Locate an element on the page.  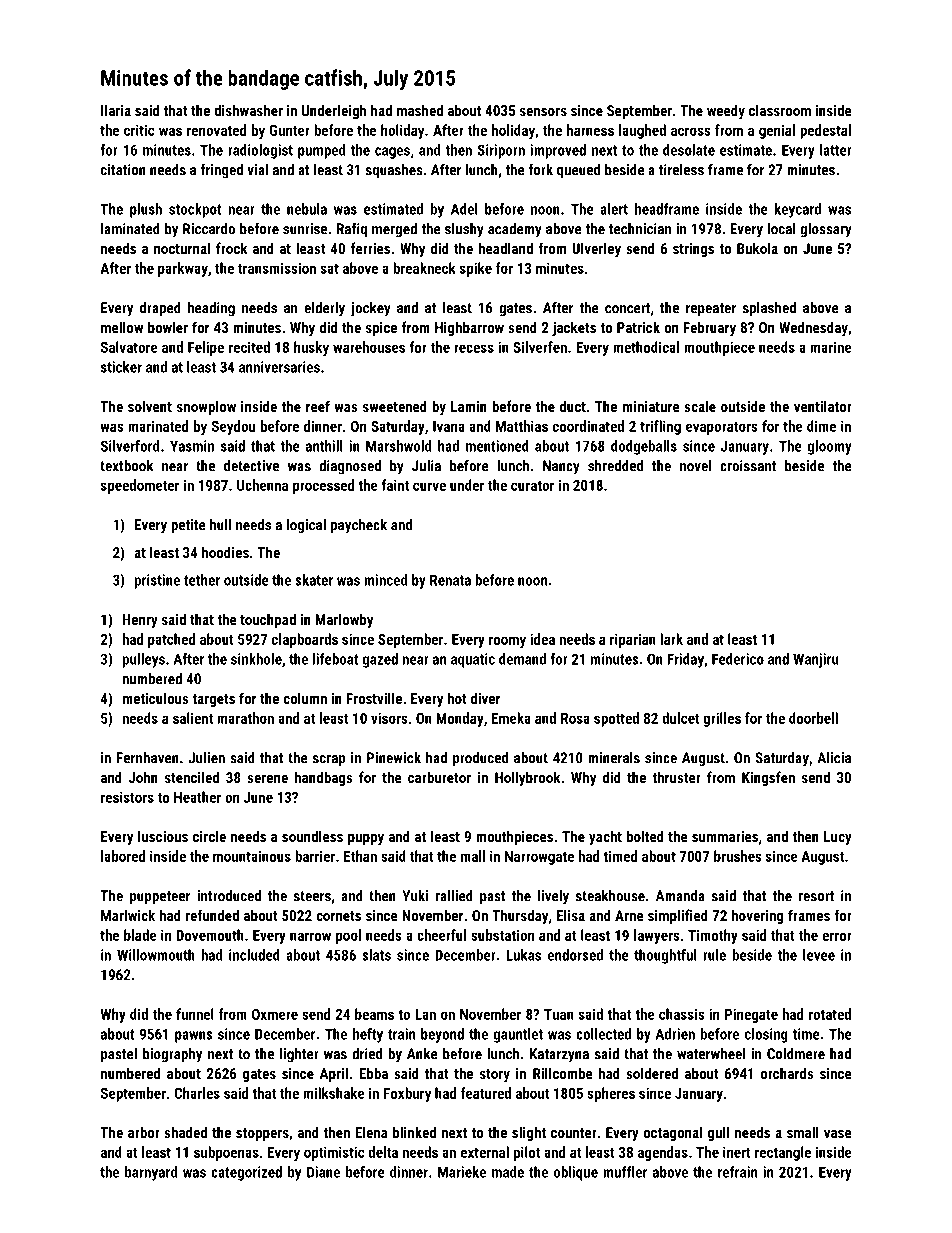
cages is located at coordinates (392, 153).
